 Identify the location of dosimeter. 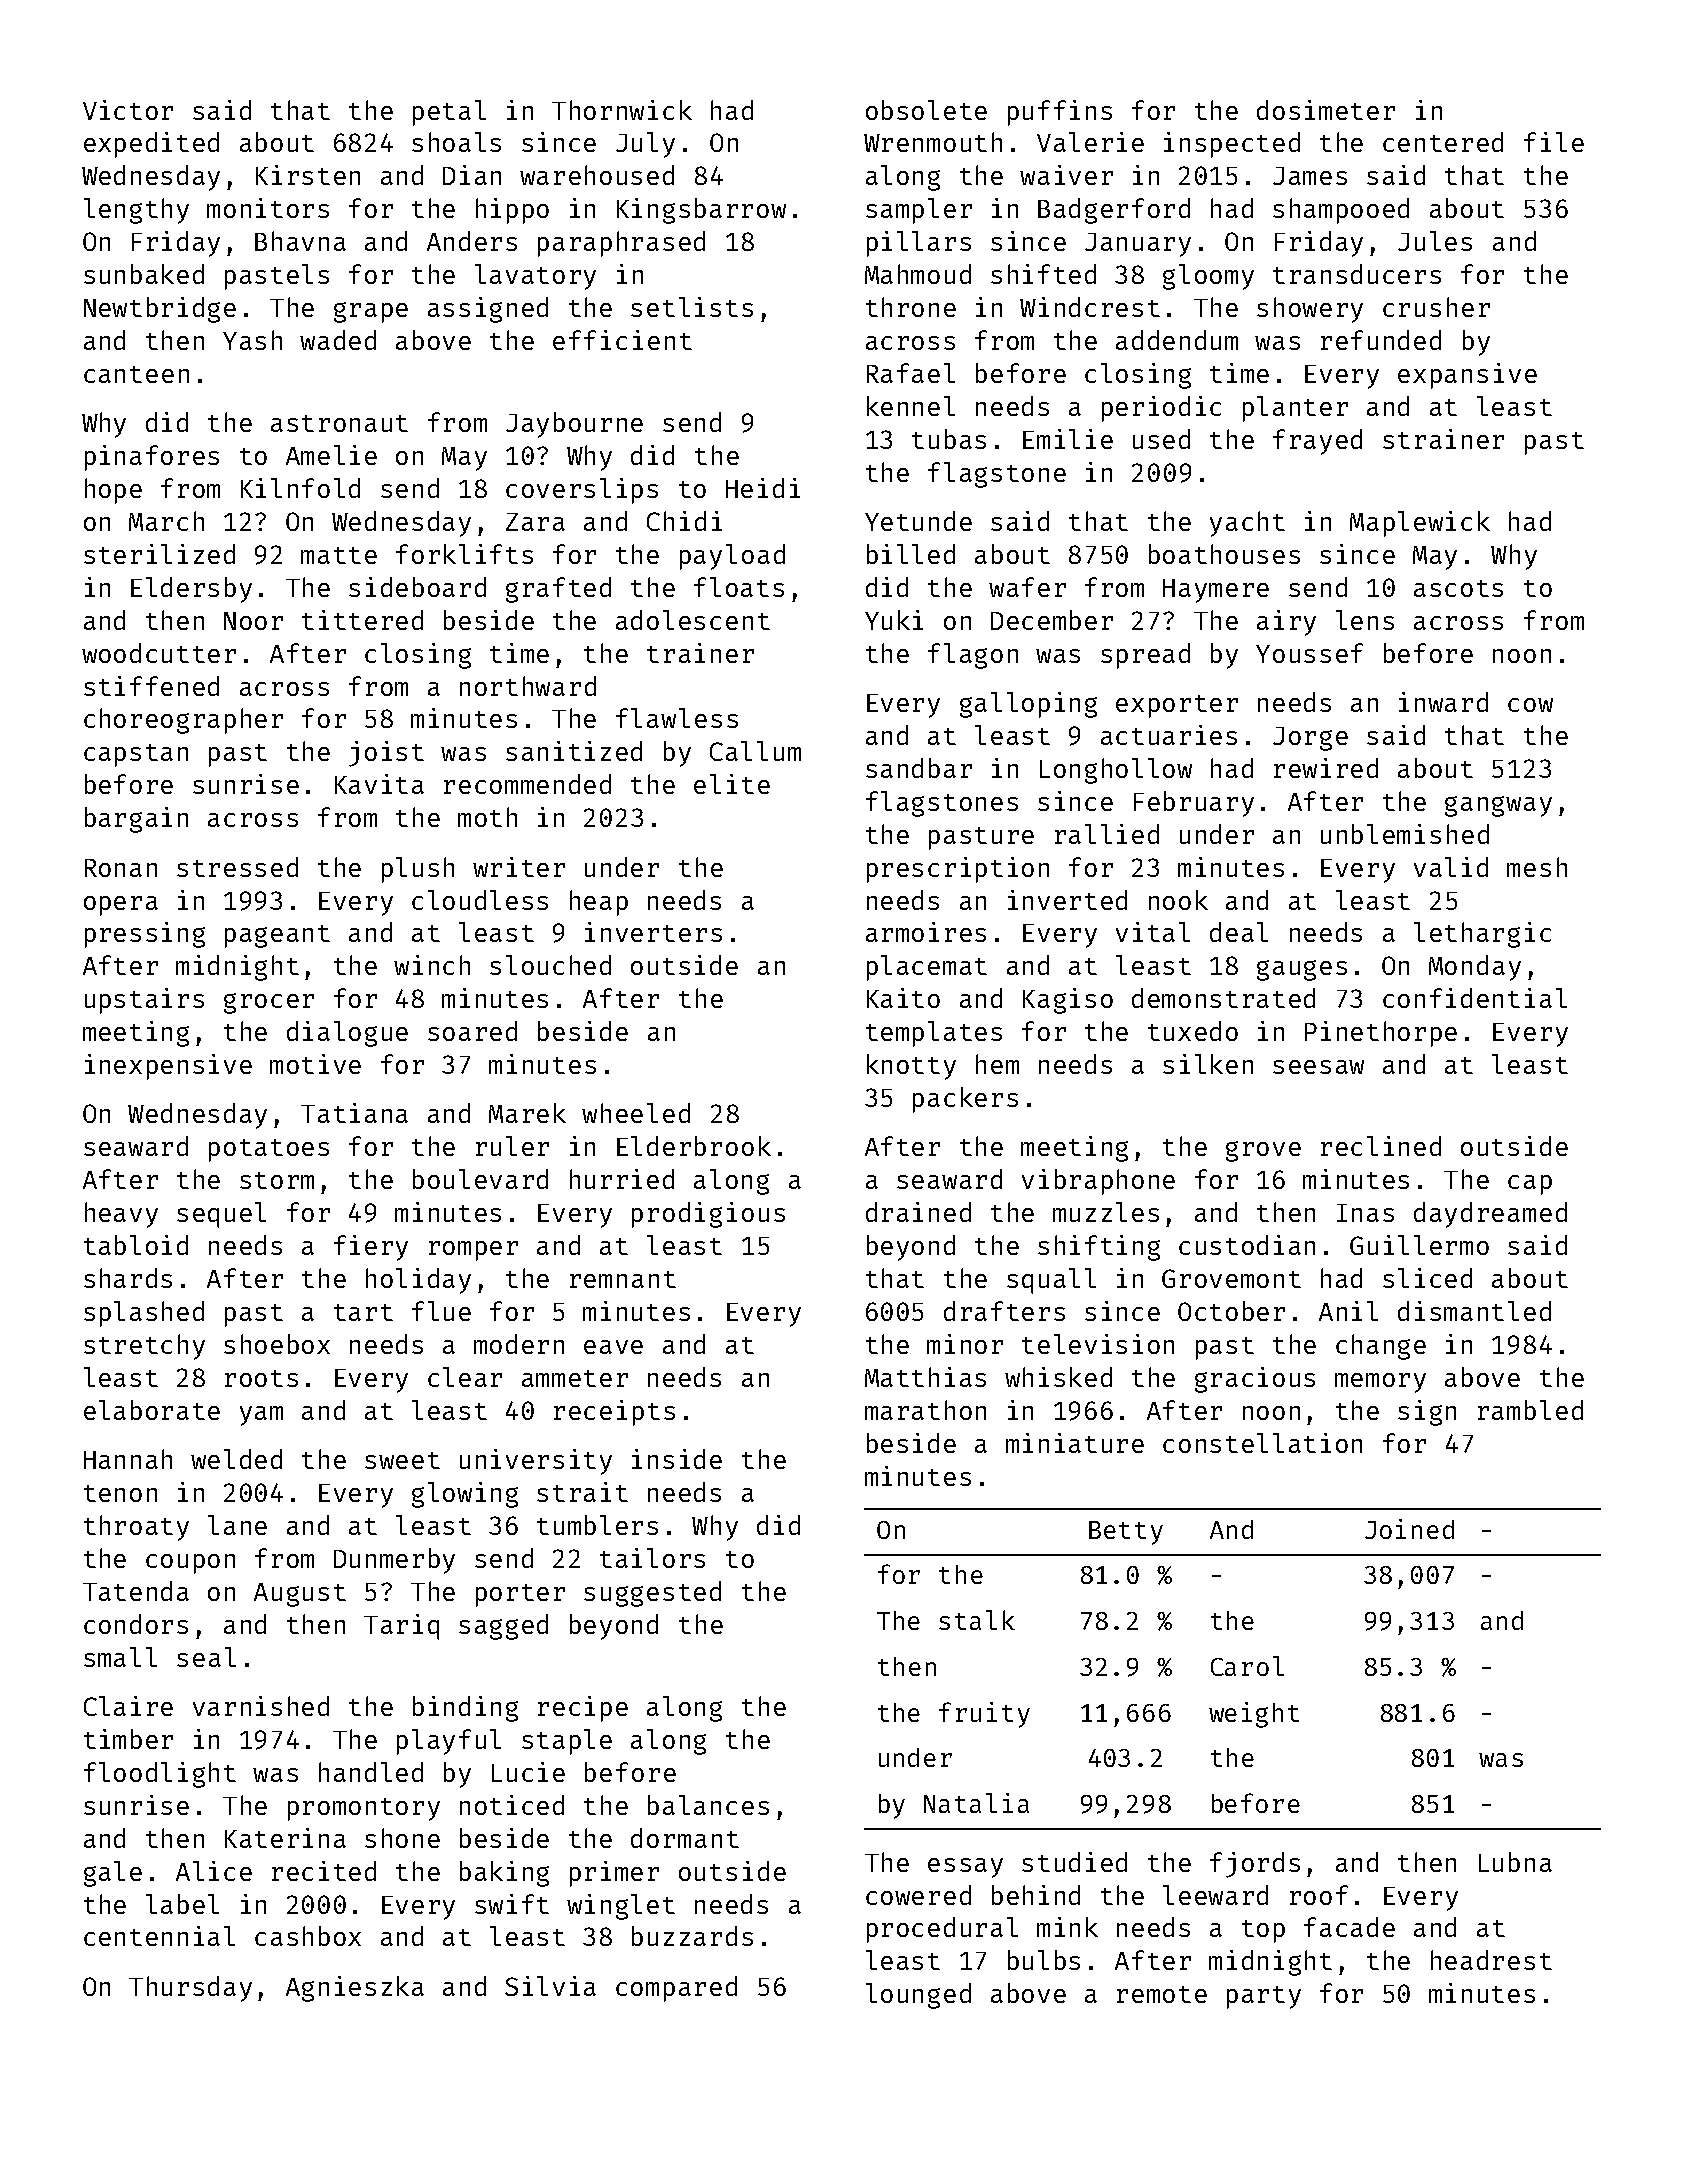
(1326, 110).
